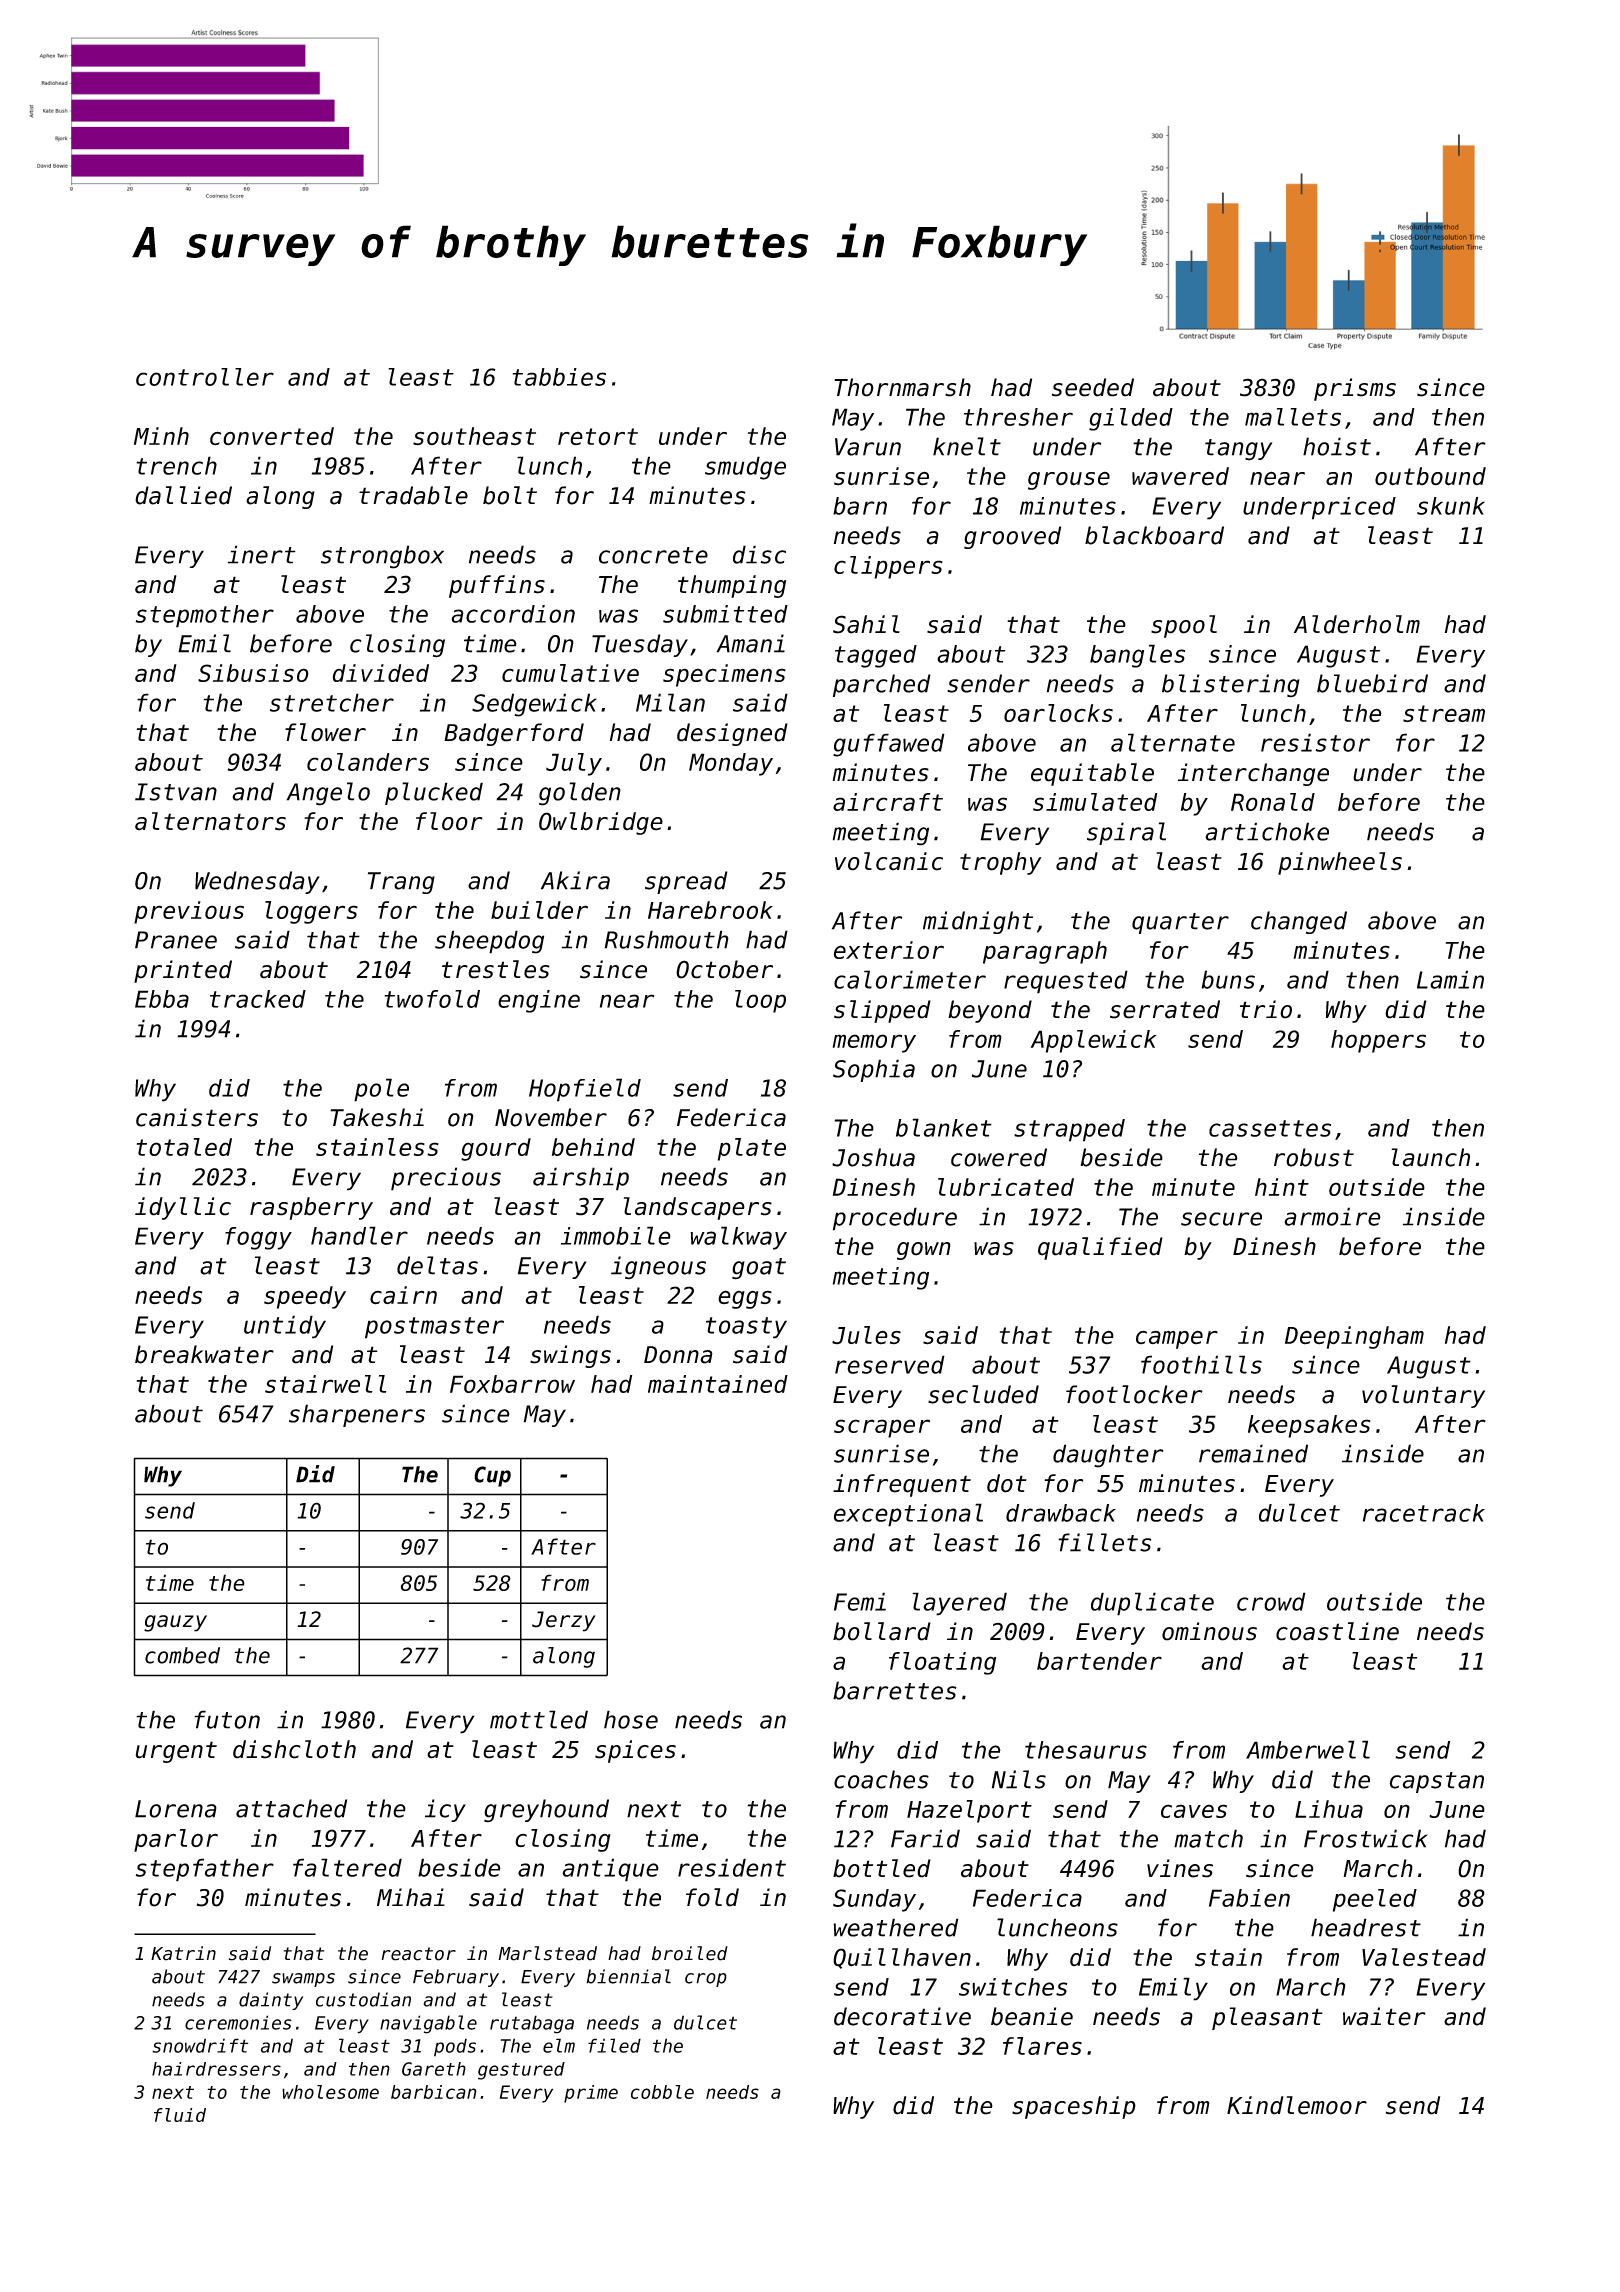  Describe the element at coordinates (325, 732) in the screenshot. I see `flower` at that location.
